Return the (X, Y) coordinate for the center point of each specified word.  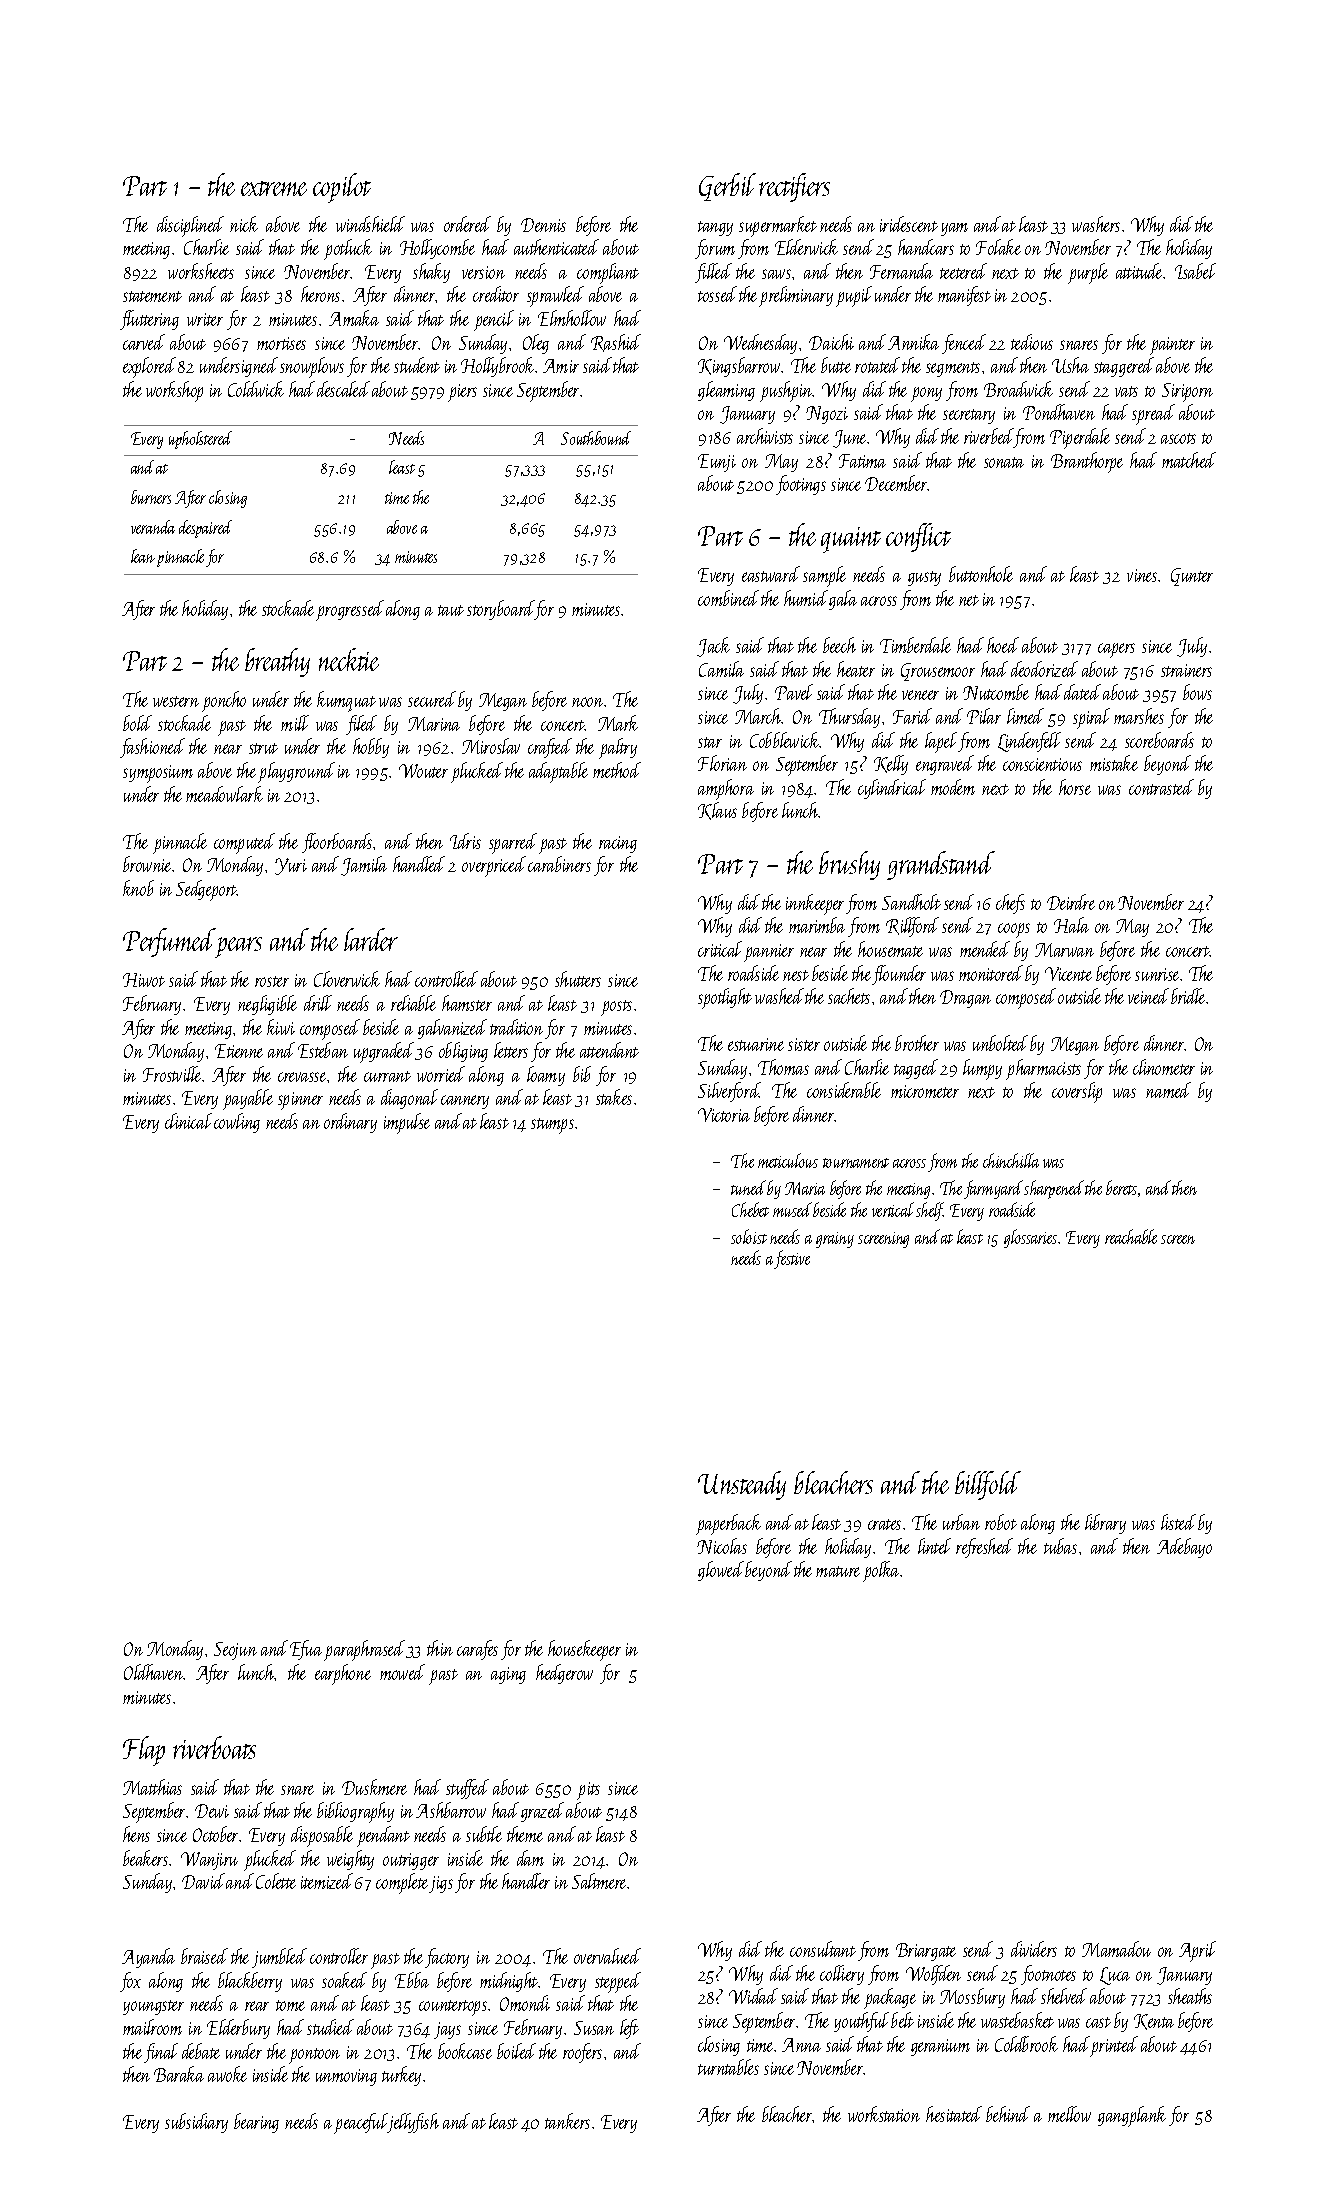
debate (201, 2051)
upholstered (200, 440)
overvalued (607, 1956)
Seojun (235, 1651)
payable (248, 1099)
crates (884, 1524)
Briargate (926, 1952)
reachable (1131, 1236)
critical (720, 949)
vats (1126, 391)
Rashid (616, 343)
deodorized (1044, 669)
